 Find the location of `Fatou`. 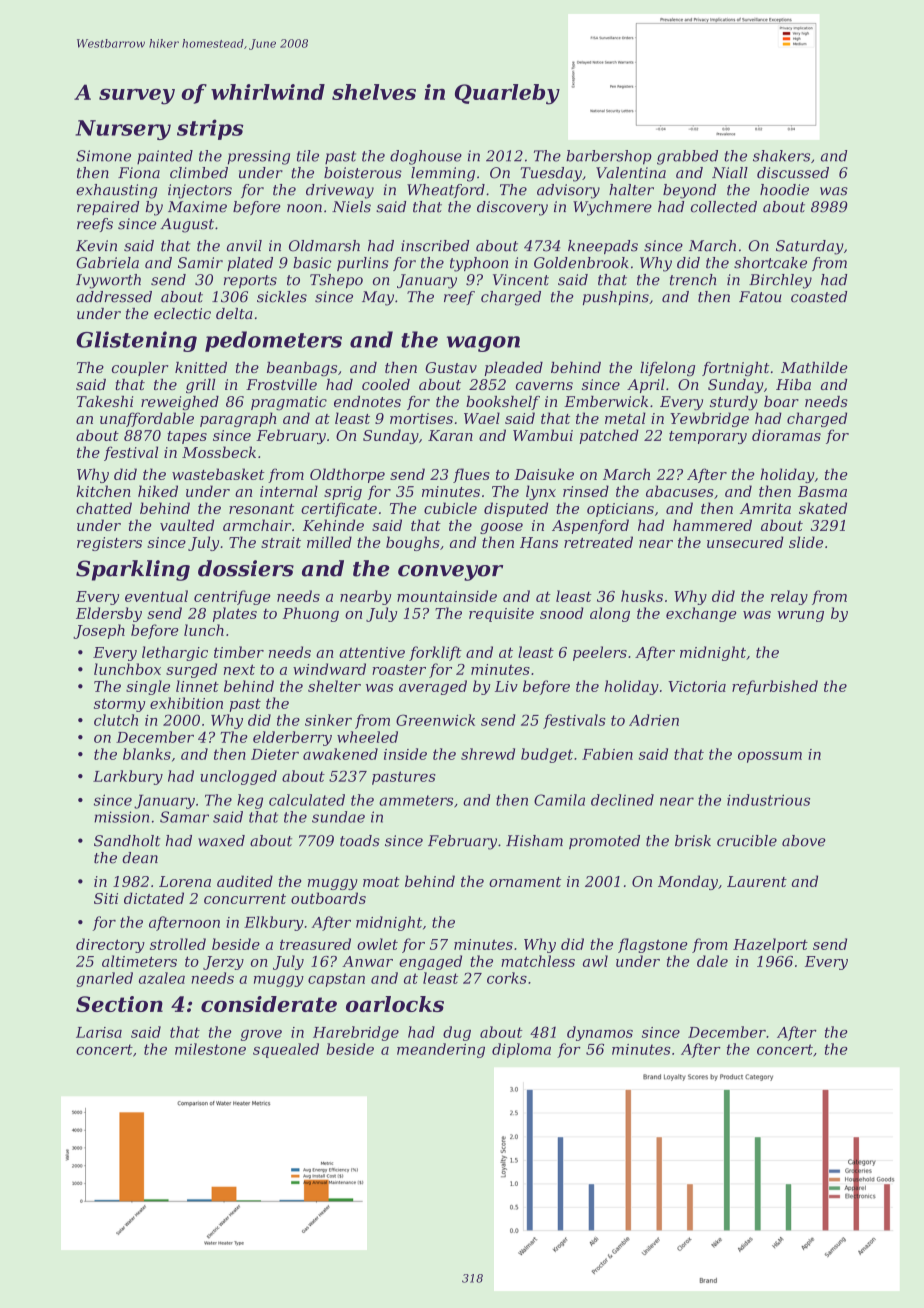

Fatou is located at coordinates (760, 297).
